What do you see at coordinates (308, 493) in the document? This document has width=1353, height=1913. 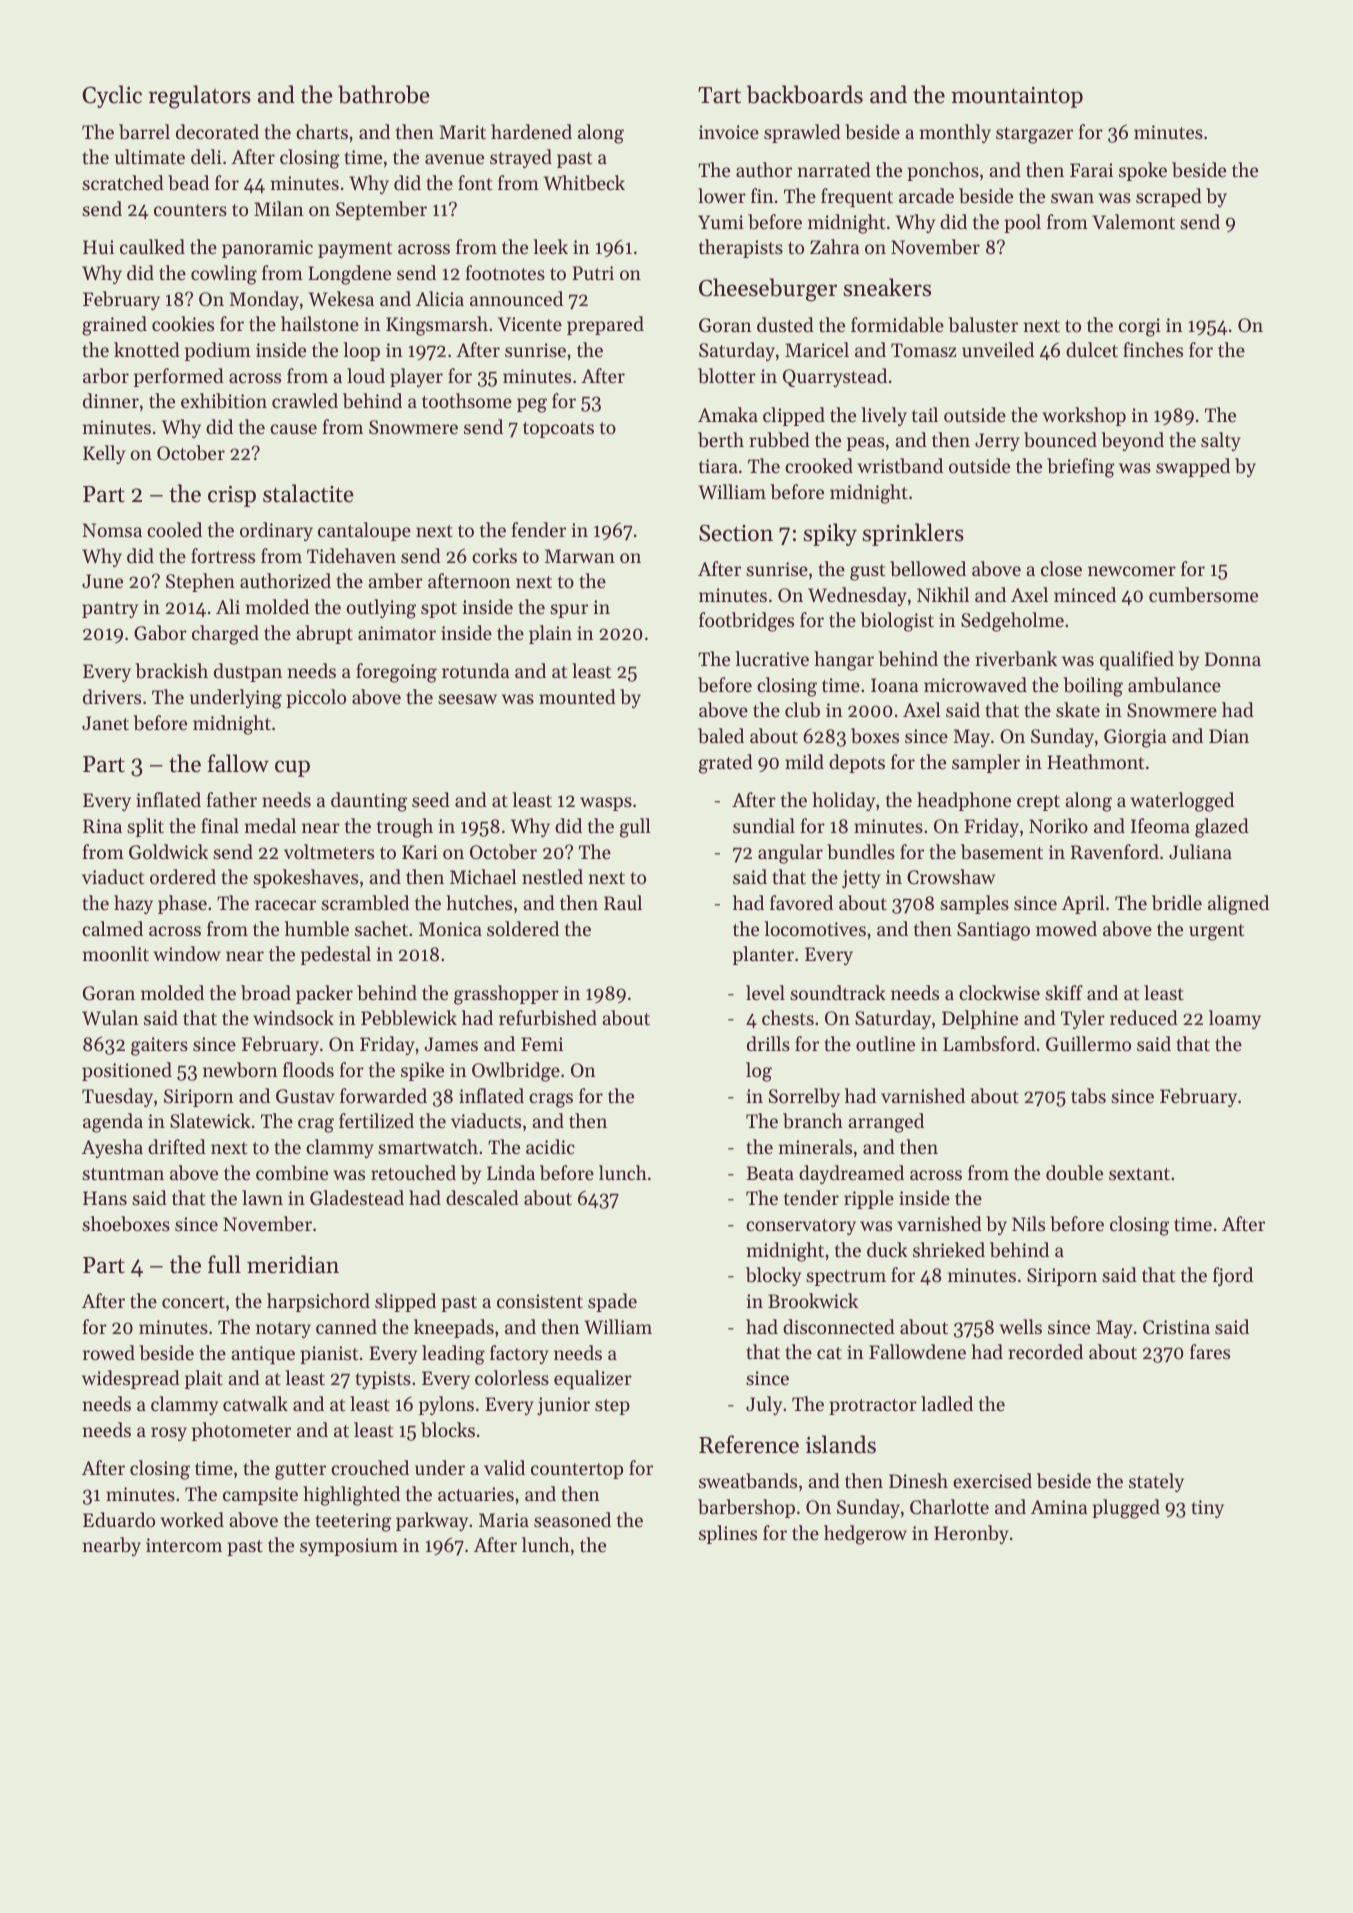 I see `stalactite` at bounding box center [308, 493].
